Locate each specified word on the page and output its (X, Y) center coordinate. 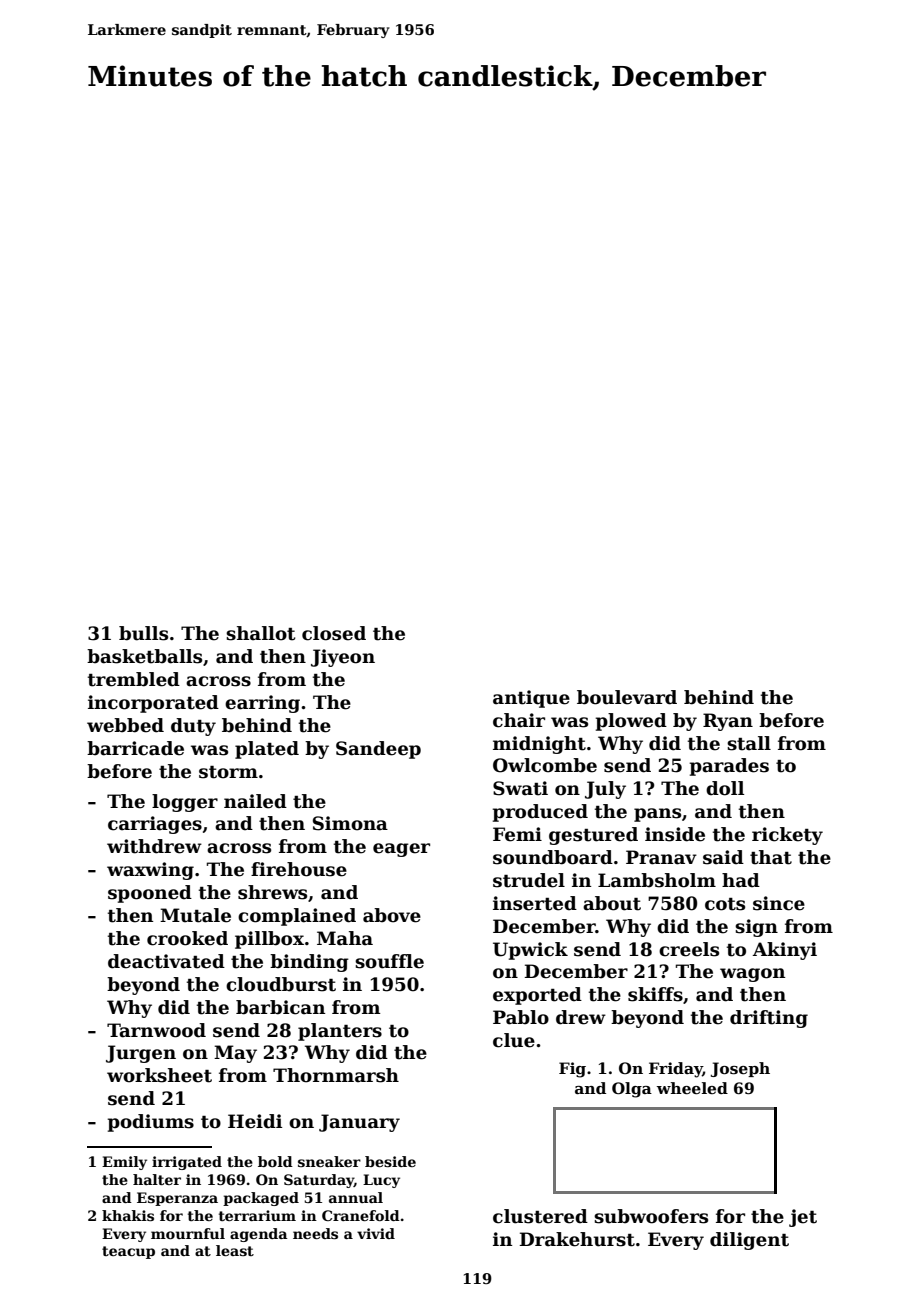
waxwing (150, 871)
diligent (749, 1241)
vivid (376, 1233)
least (235, 1250)
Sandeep (378, 750)
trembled (134, 679)
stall (749, 743)
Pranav (661, 857)
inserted (535, 903)
